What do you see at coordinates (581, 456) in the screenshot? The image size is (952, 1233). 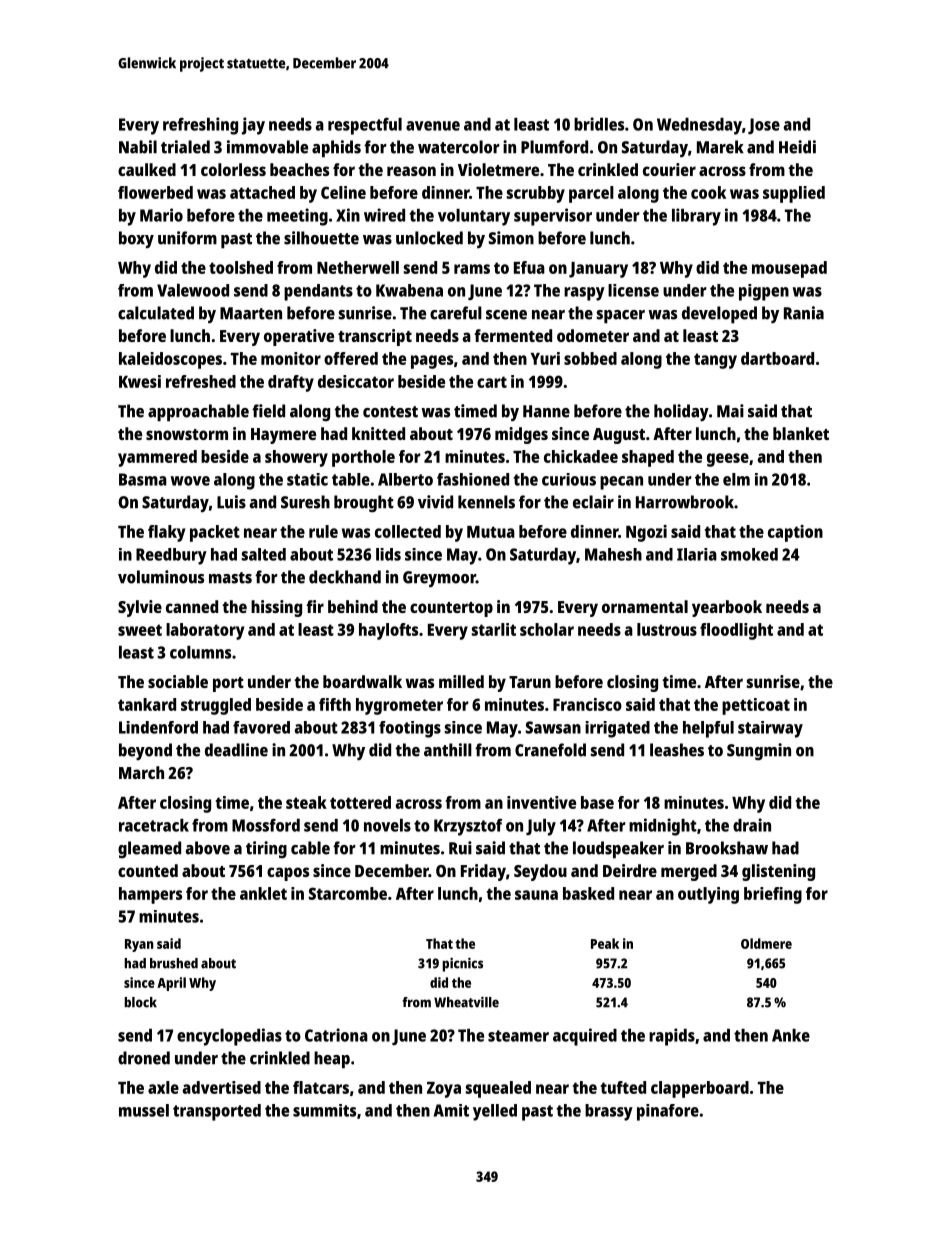 I see `chickadee` at bounding box center [581, 456].
